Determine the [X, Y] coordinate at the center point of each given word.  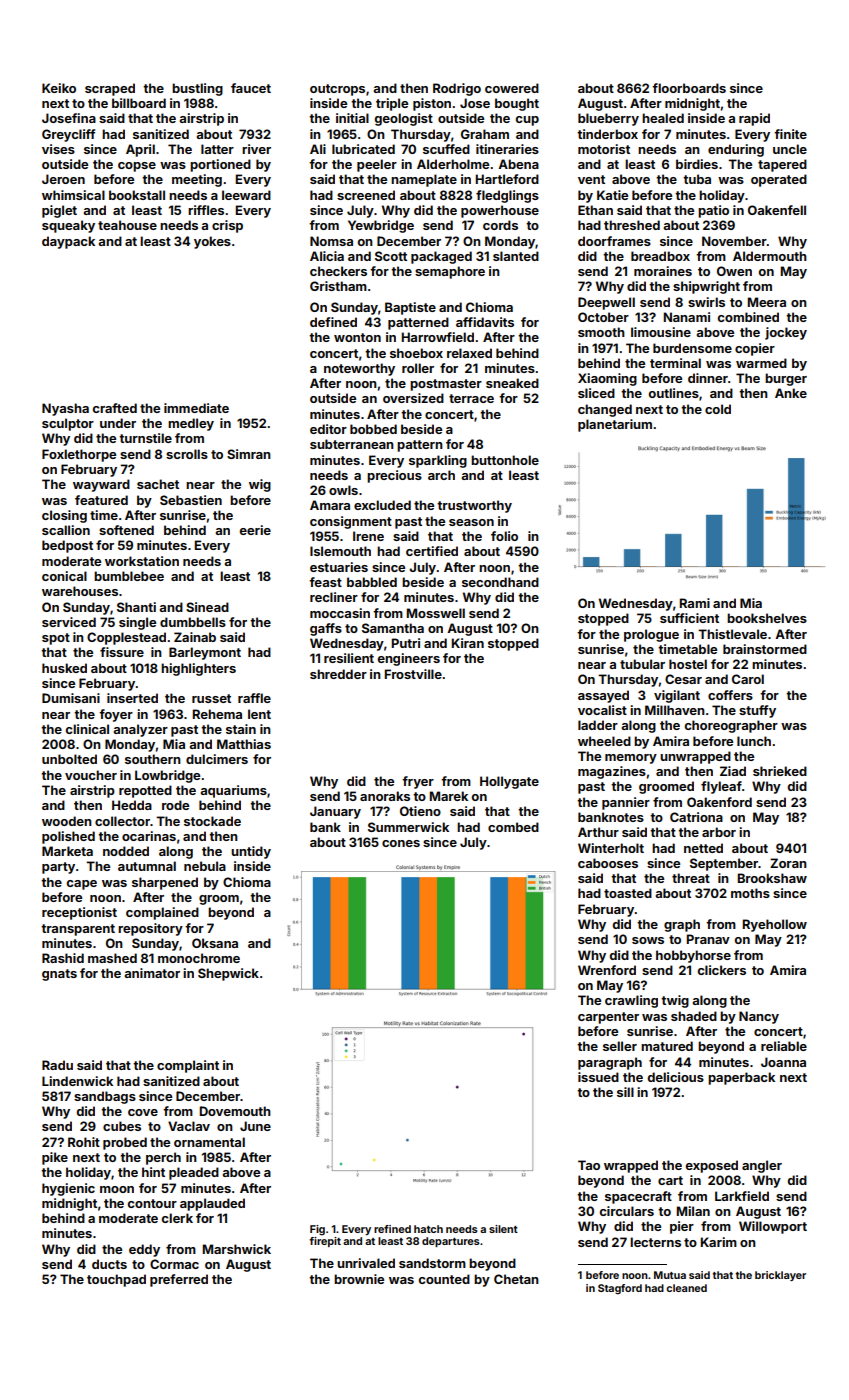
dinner [708, 378]
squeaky [68, 226]
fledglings [507, 196]
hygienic [68, 1189]
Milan [693, 1211]
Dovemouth [235, 1111]
